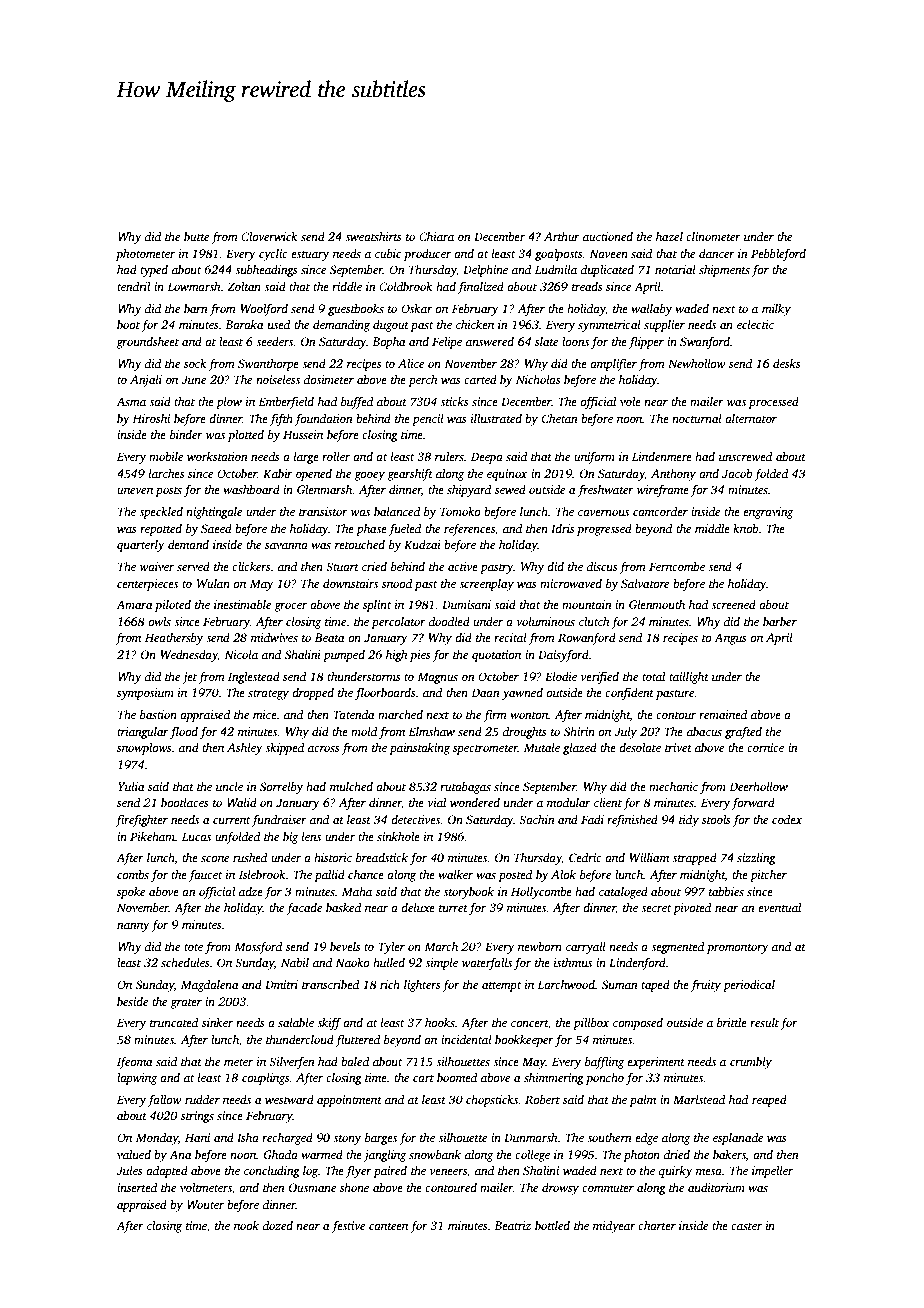 Image resolution: width=924 pixels, height=1308 pixels. I want to click on hazel, so click(669, 236).
